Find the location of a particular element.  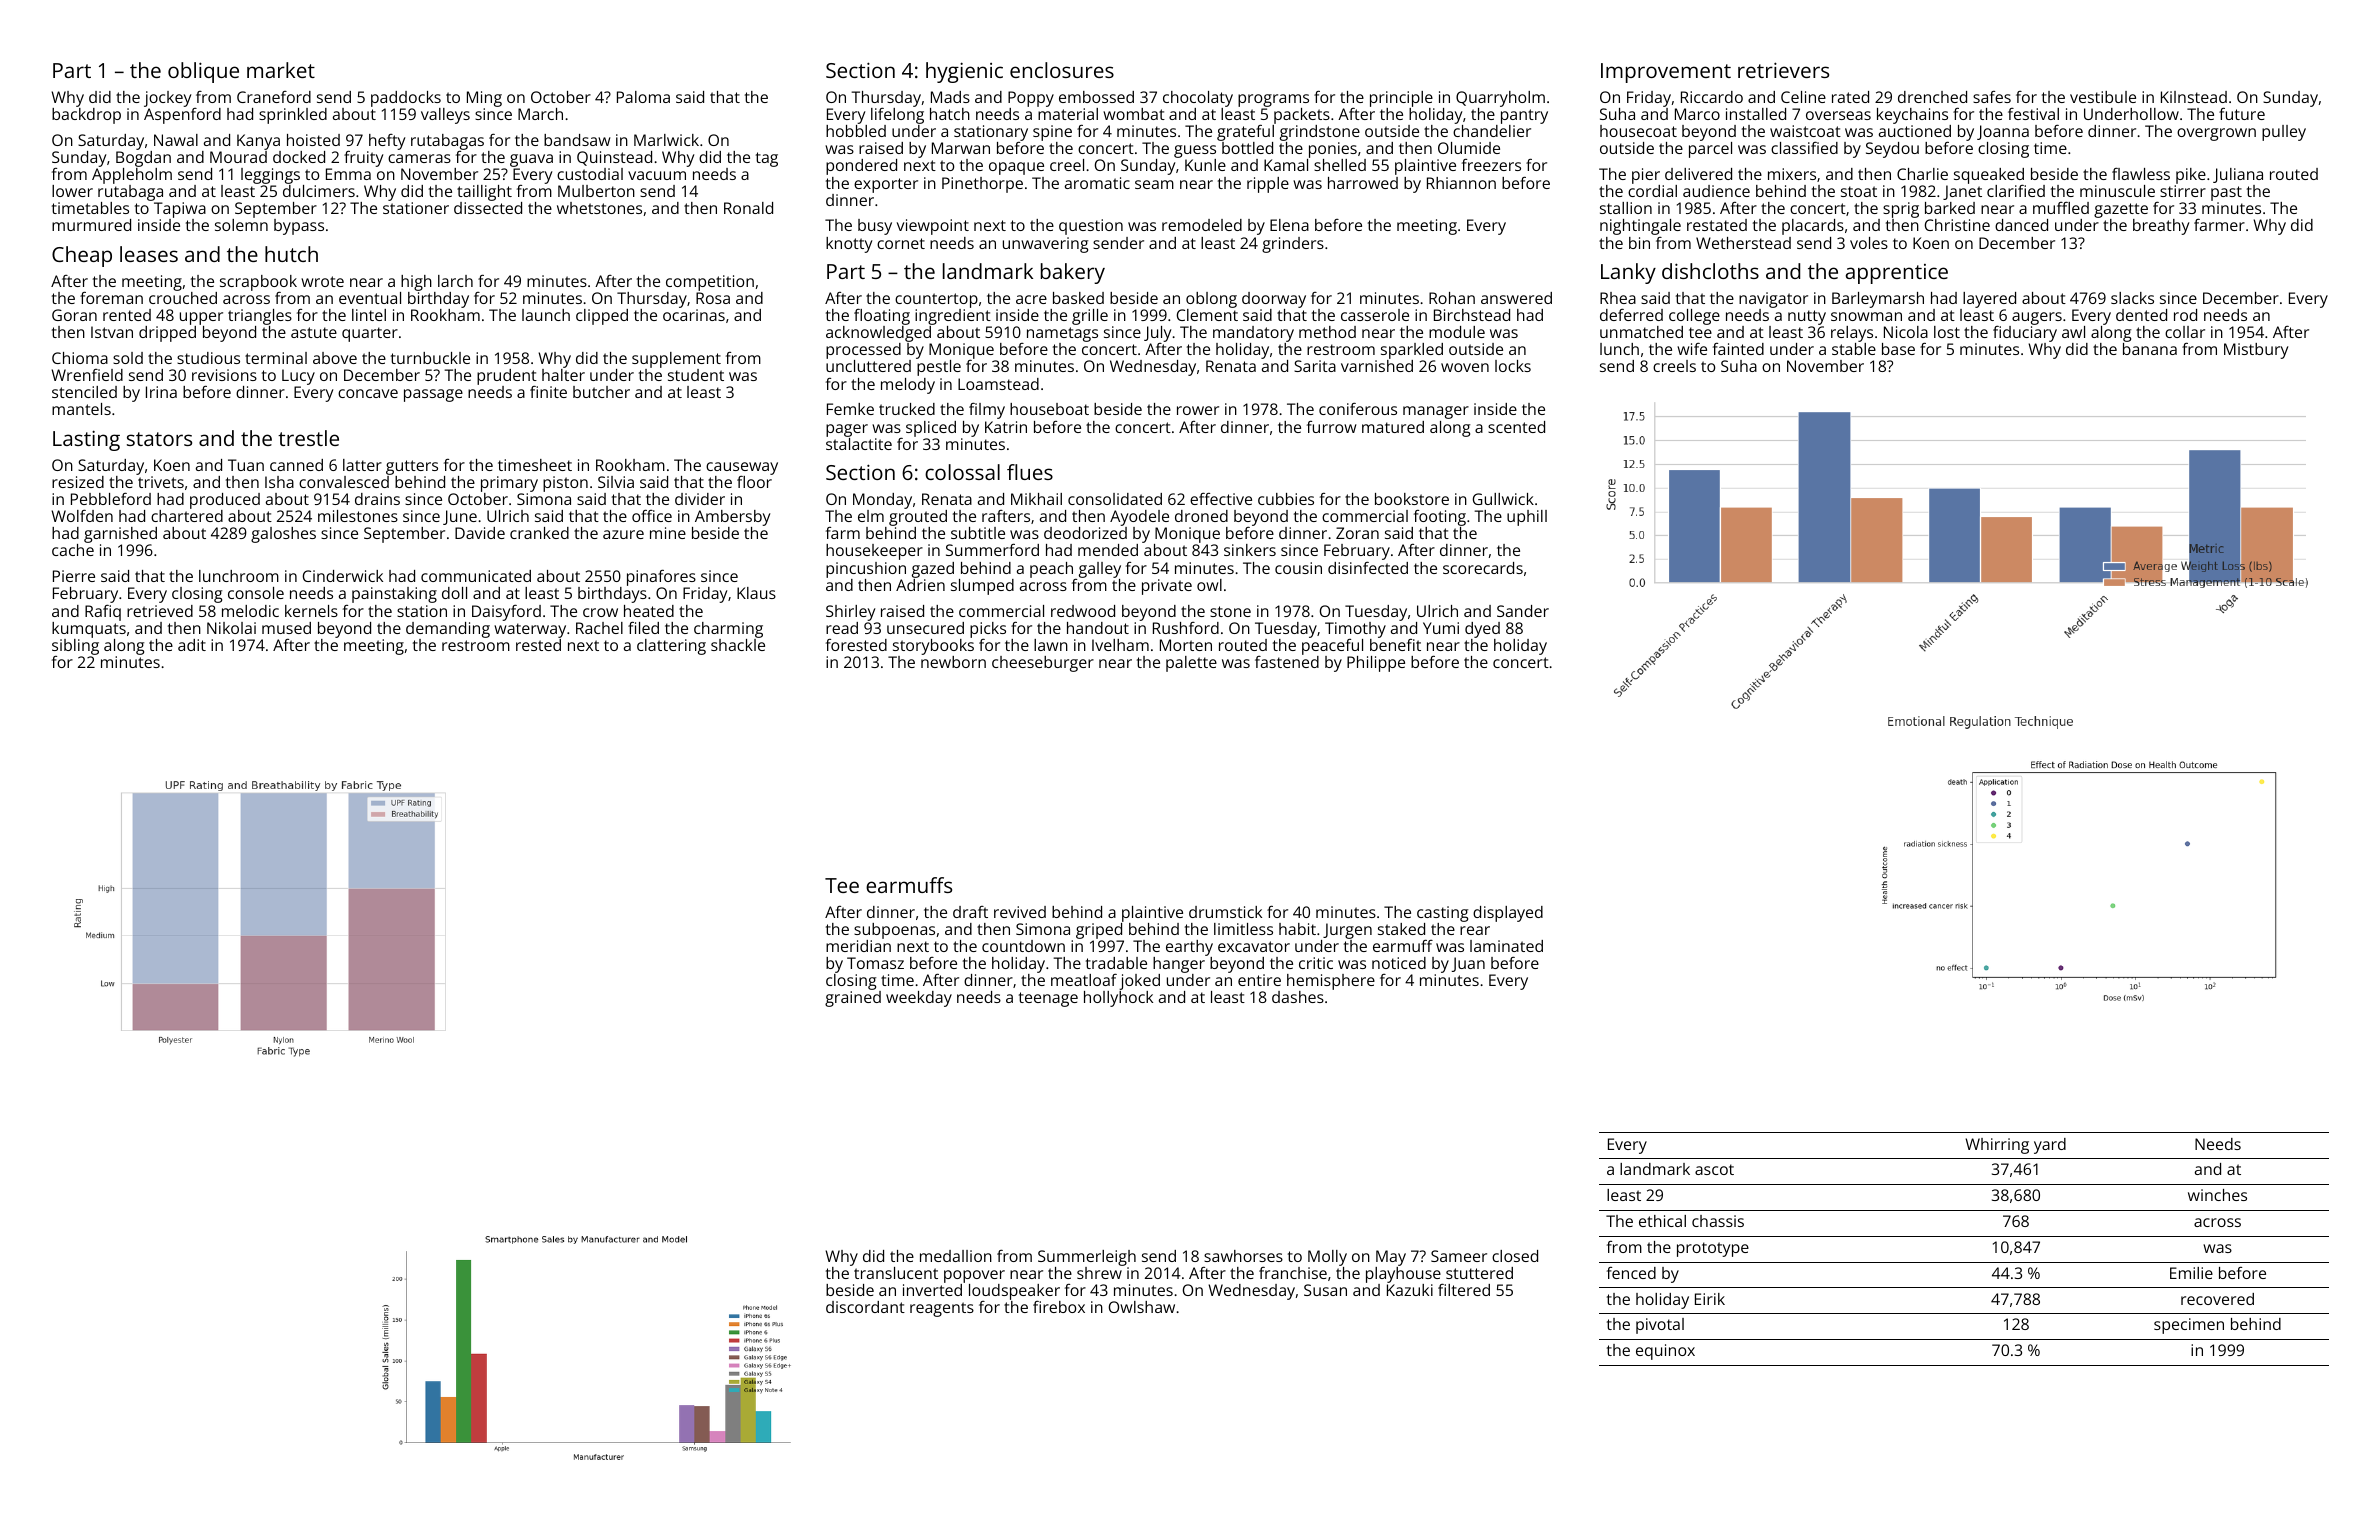

murmured is located at coordinates (91, 225).
